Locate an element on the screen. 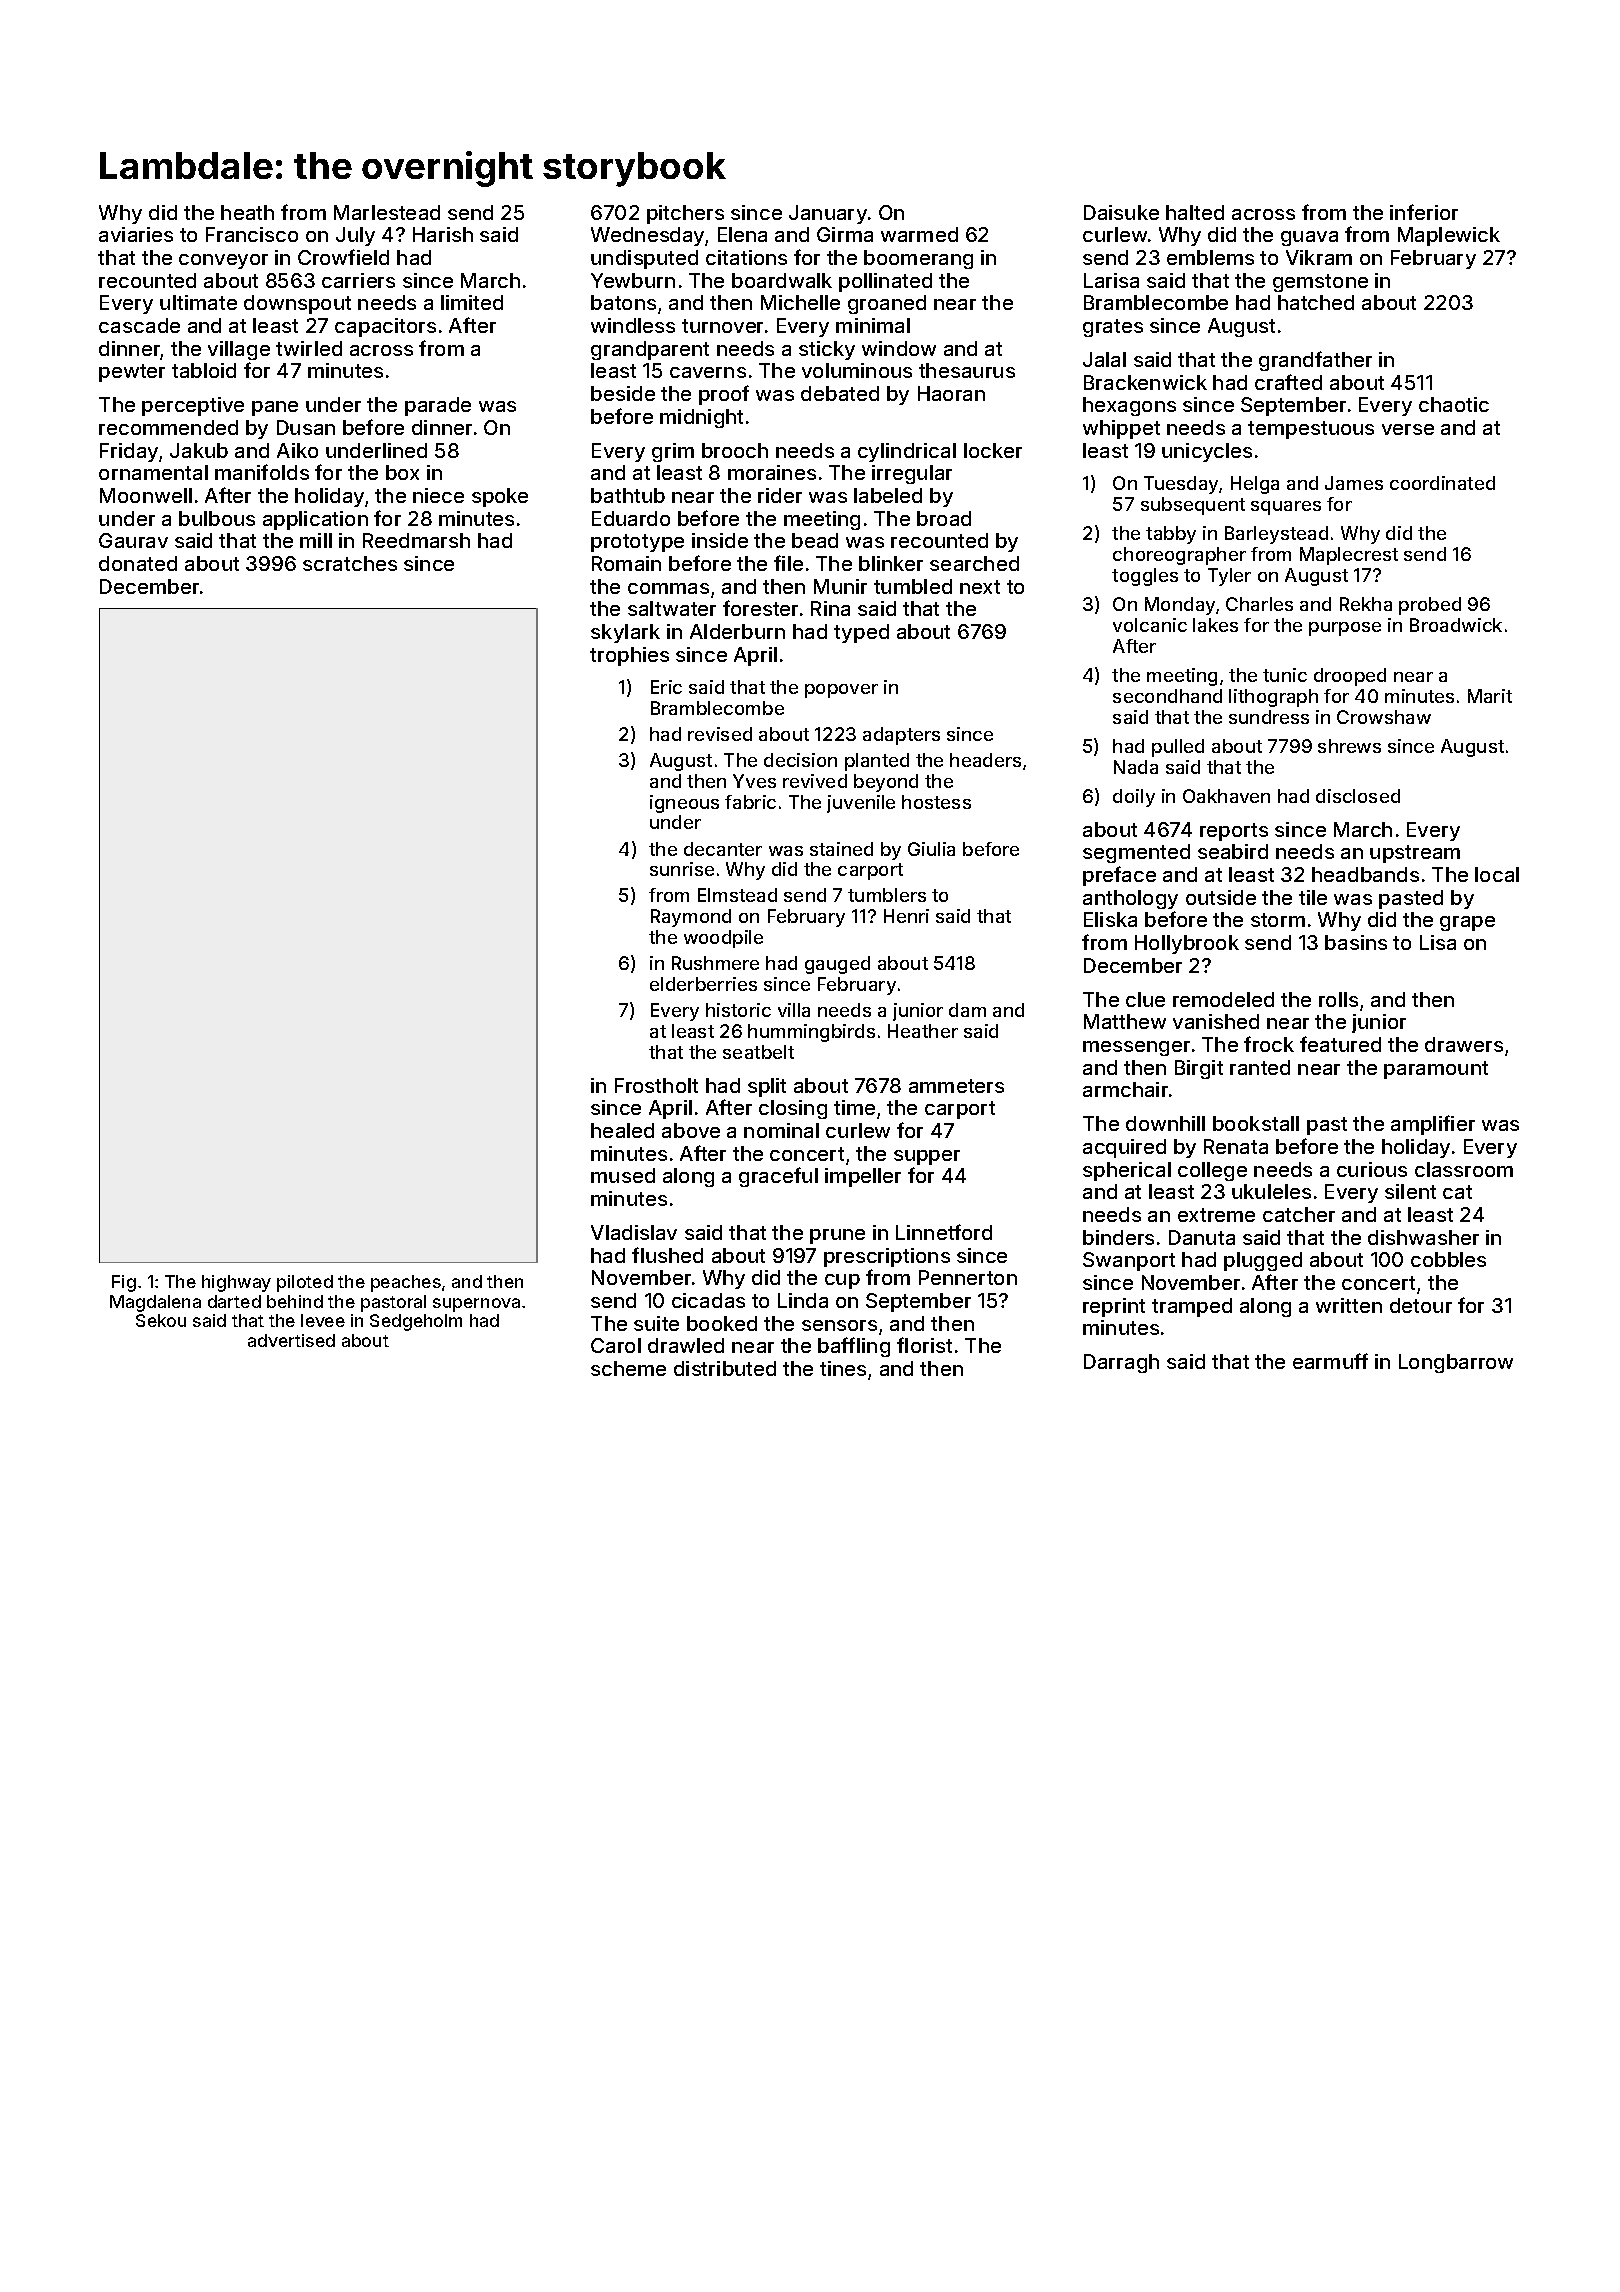 The image size is (1620, 2292). Fig is located at coordinates (124, 1283).
